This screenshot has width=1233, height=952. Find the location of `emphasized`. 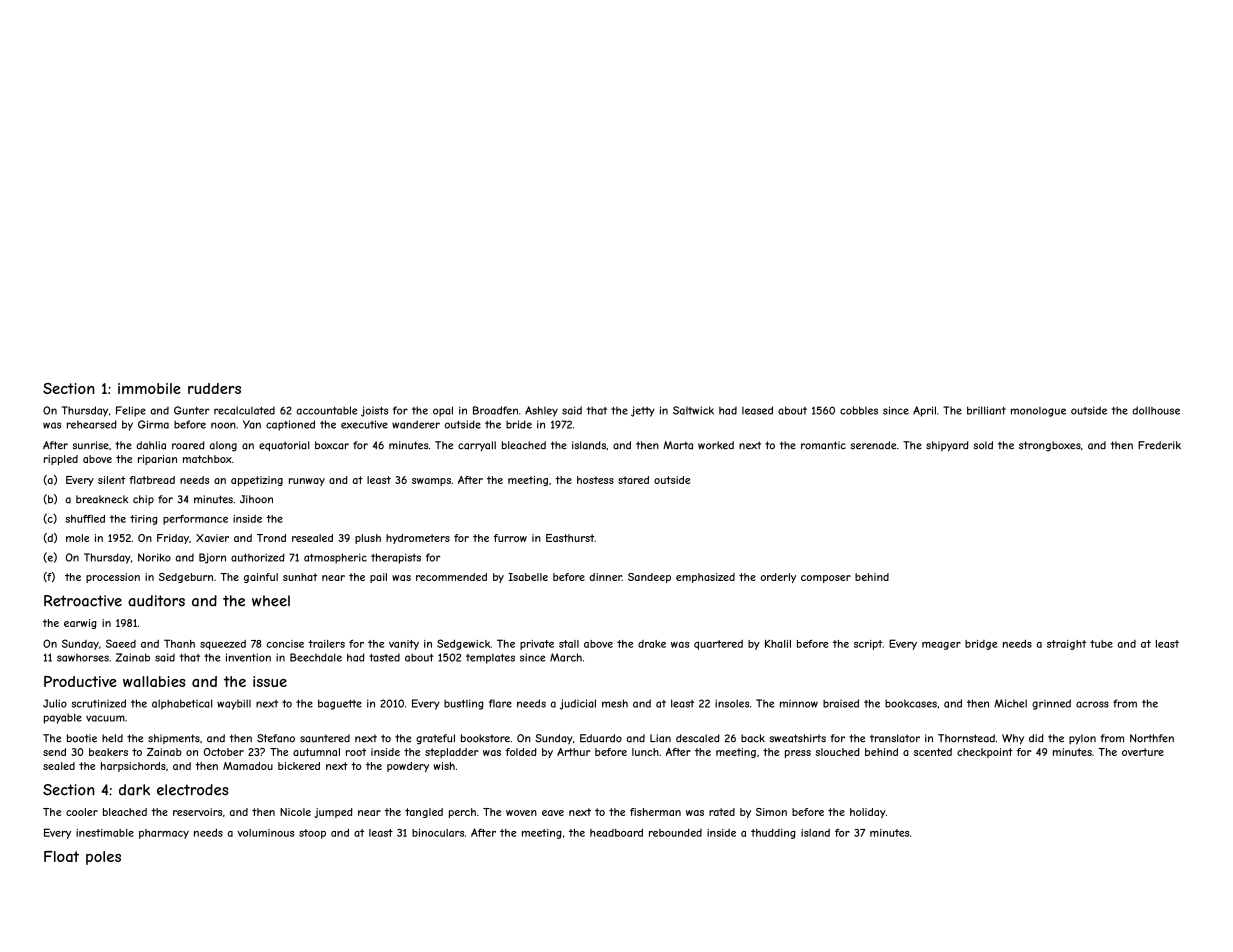

emphasized is located at coordinates (705, 578).
